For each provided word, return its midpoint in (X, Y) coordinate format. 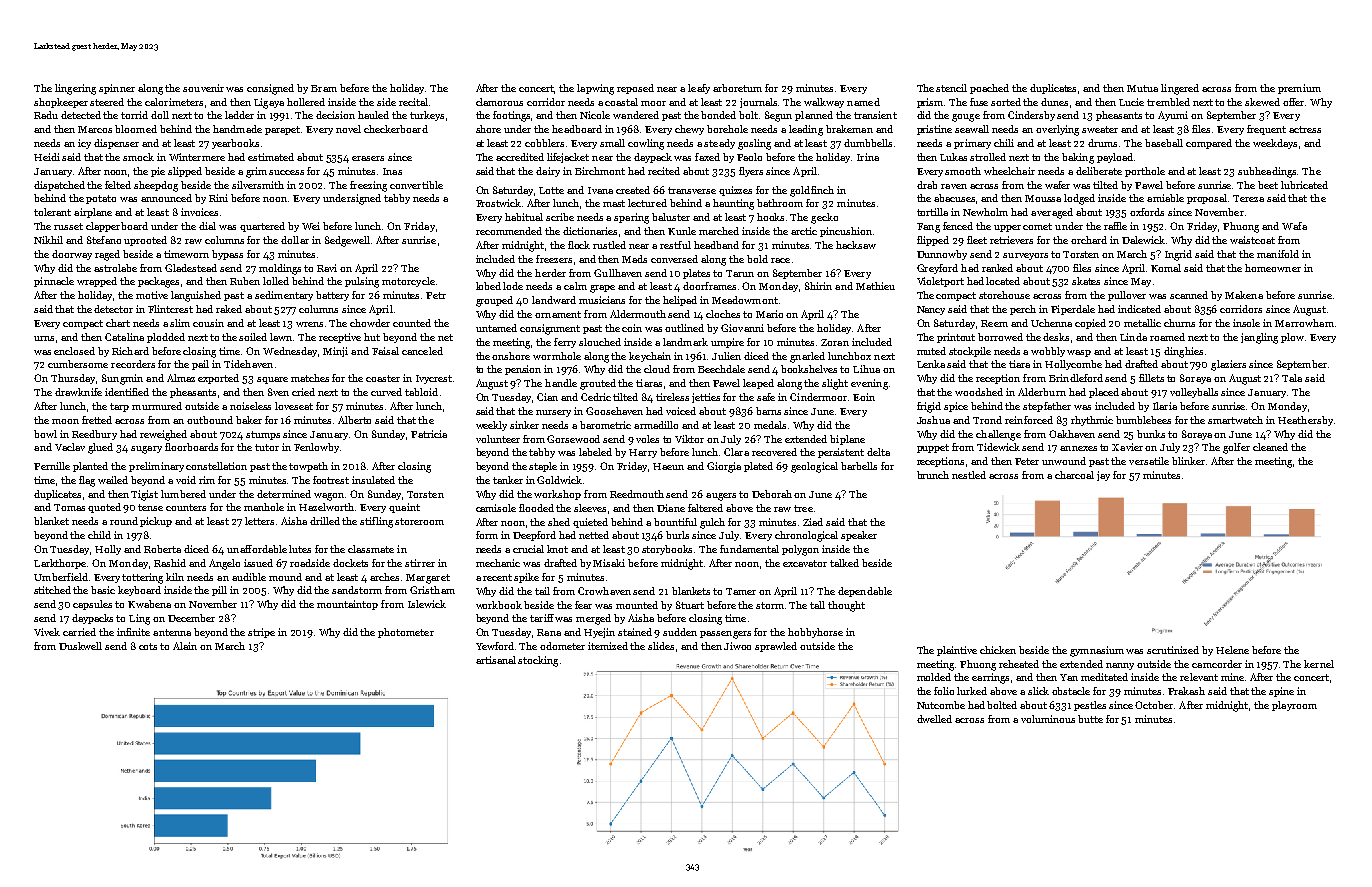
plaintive (957, 651)
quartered (262, 227)
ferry (565, 343)
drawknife (78, 392)
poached (989, 89)
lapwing (595, 89)
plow (1292, 338)
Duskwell (80, 646)
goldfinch (812, 191)
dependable (865, 592)
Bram (324, 88)
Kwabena (149, 604)
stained (635, 632)
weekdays (1275, 144)
